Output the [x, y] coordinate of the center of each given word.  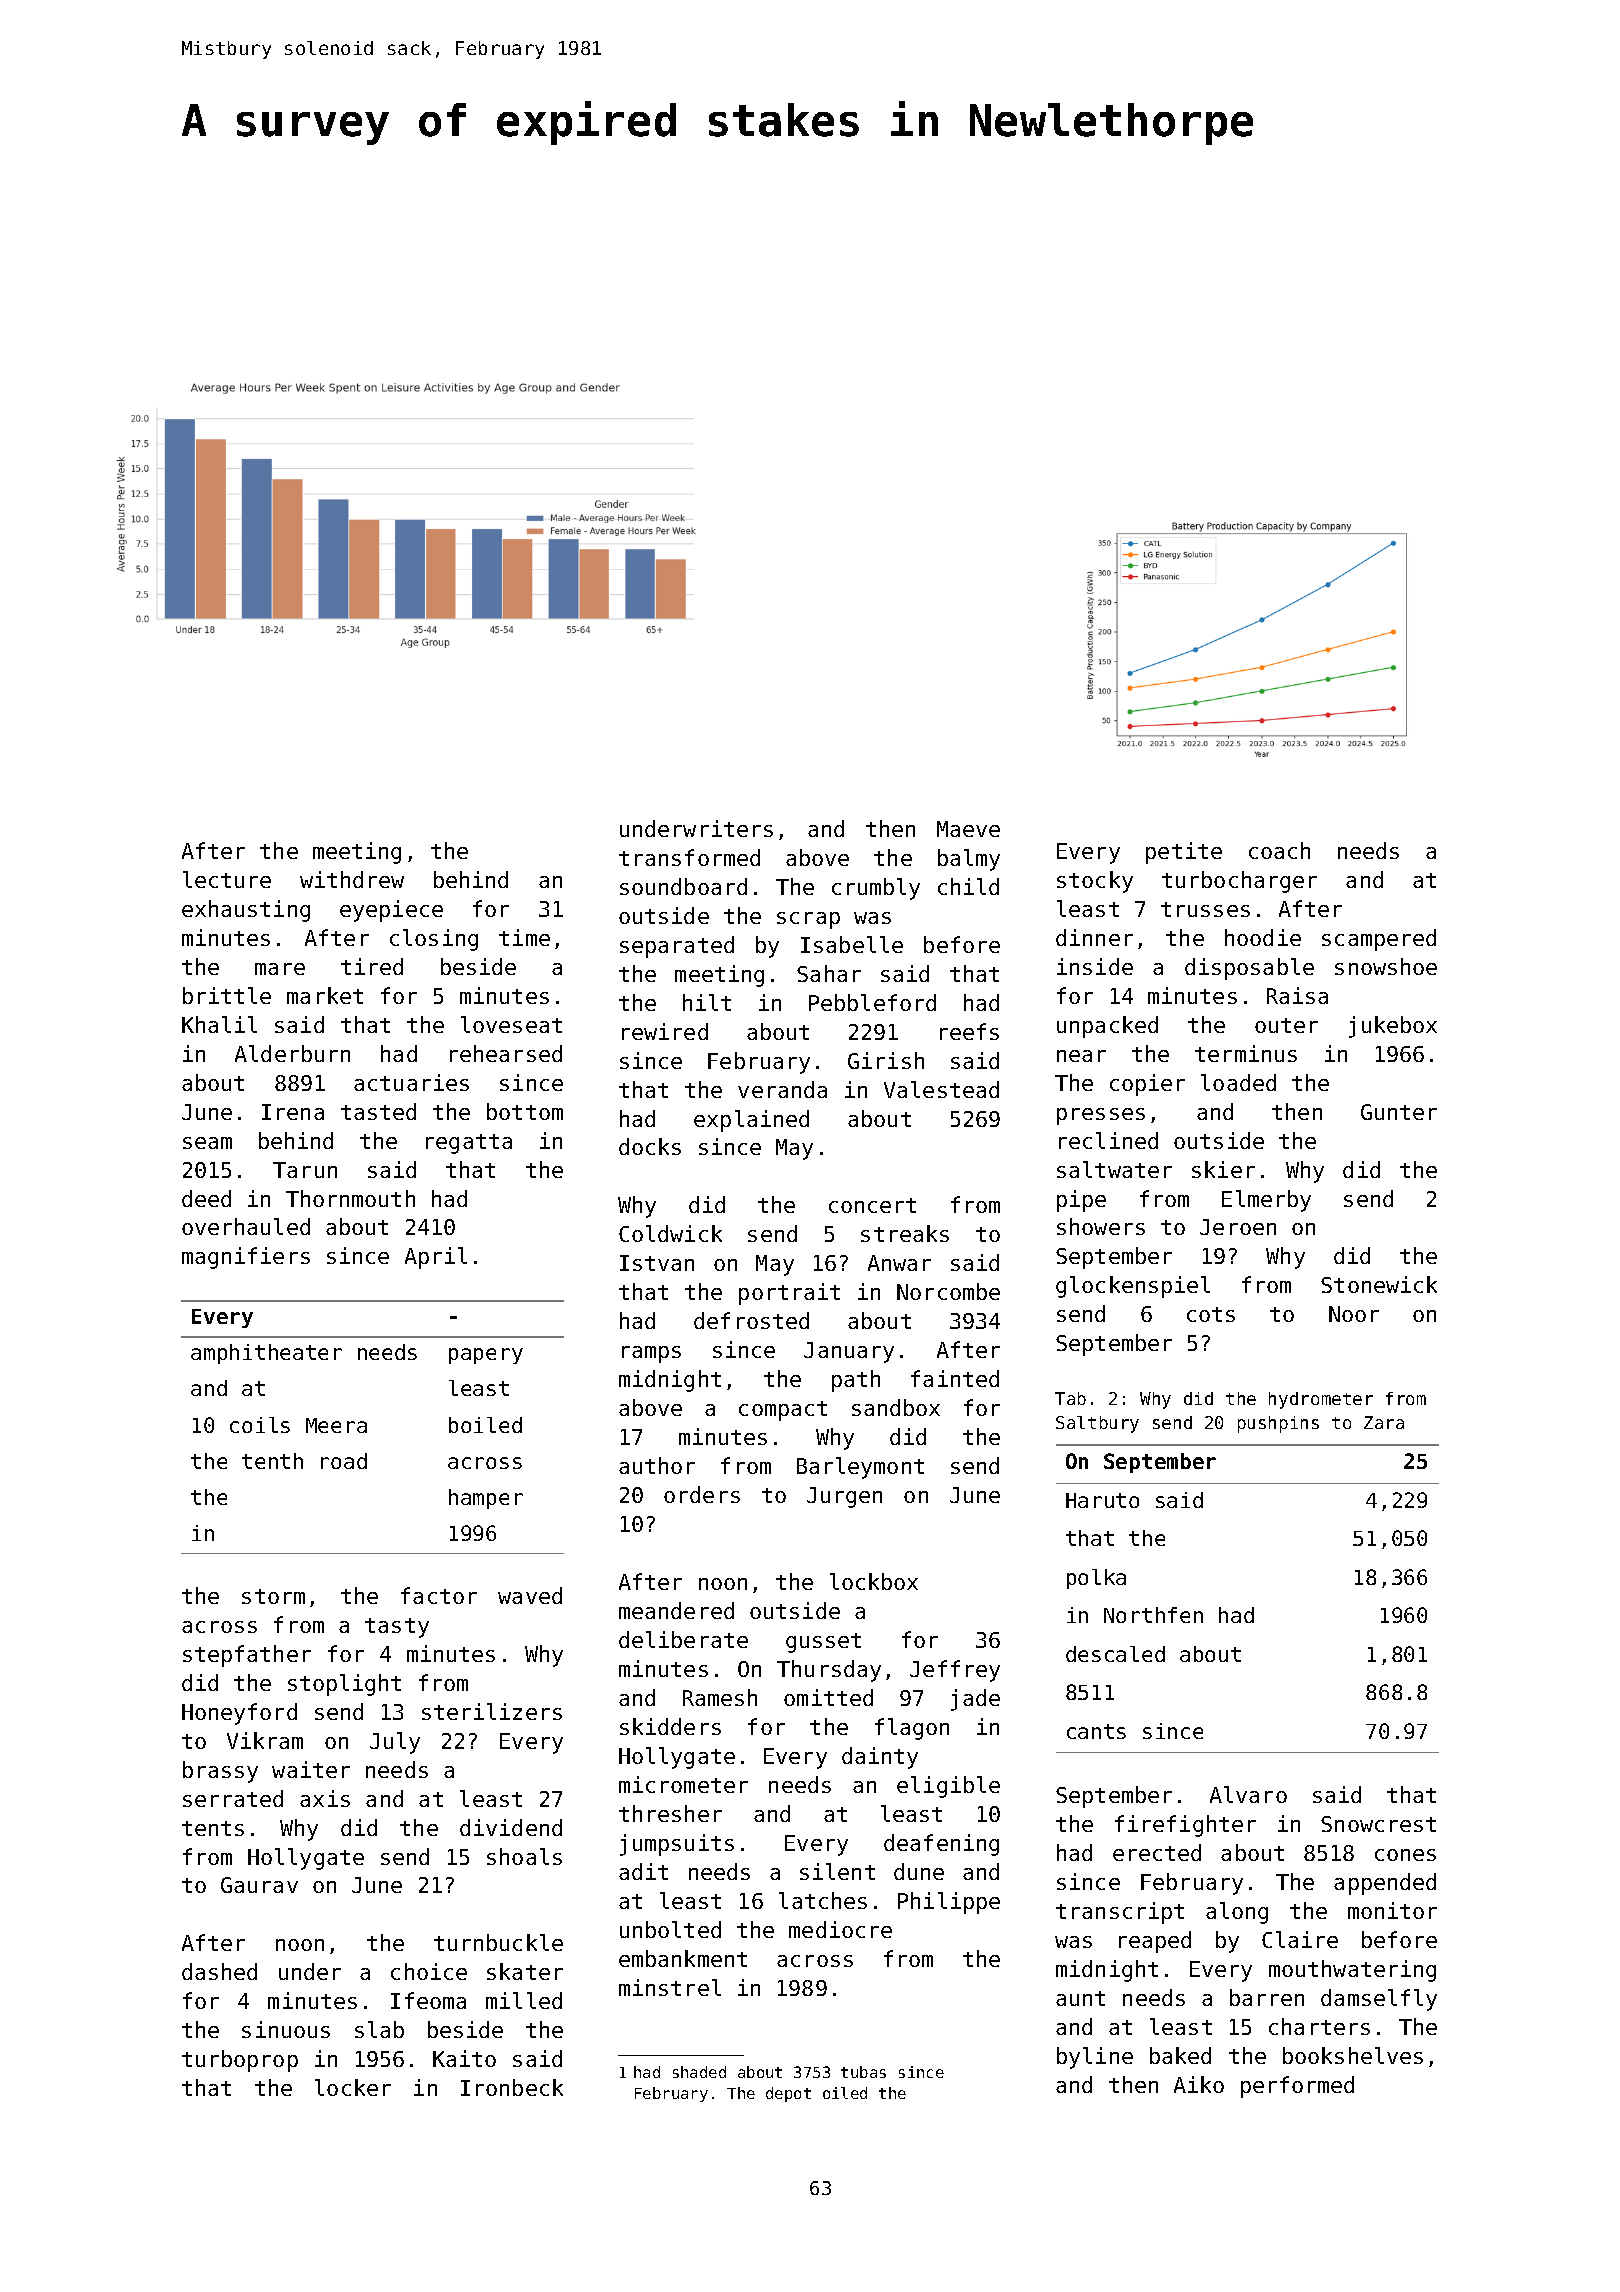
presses [1101, 1116]
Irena [293, 1112]
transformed [689, 857]
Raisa [1297, 995]
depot [788, 2094]
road [344, 1461]
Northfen [1153, 1615]
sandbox [896, 1407]
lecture [227, 879]
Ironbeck [512, 2087]
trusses [1205, 909]
